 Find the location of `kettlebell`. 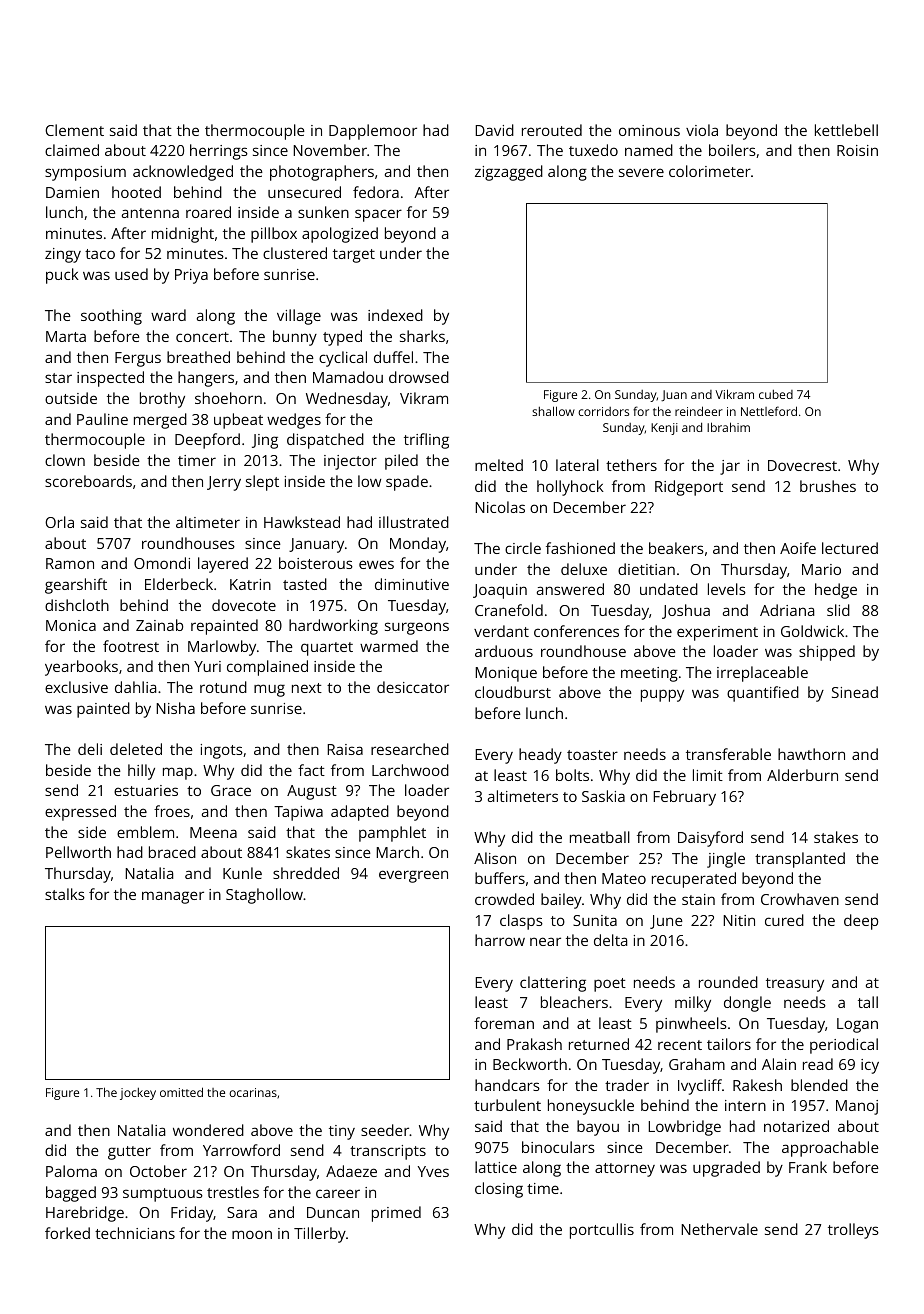

kettlebell is located at coordinates (846, 130).
